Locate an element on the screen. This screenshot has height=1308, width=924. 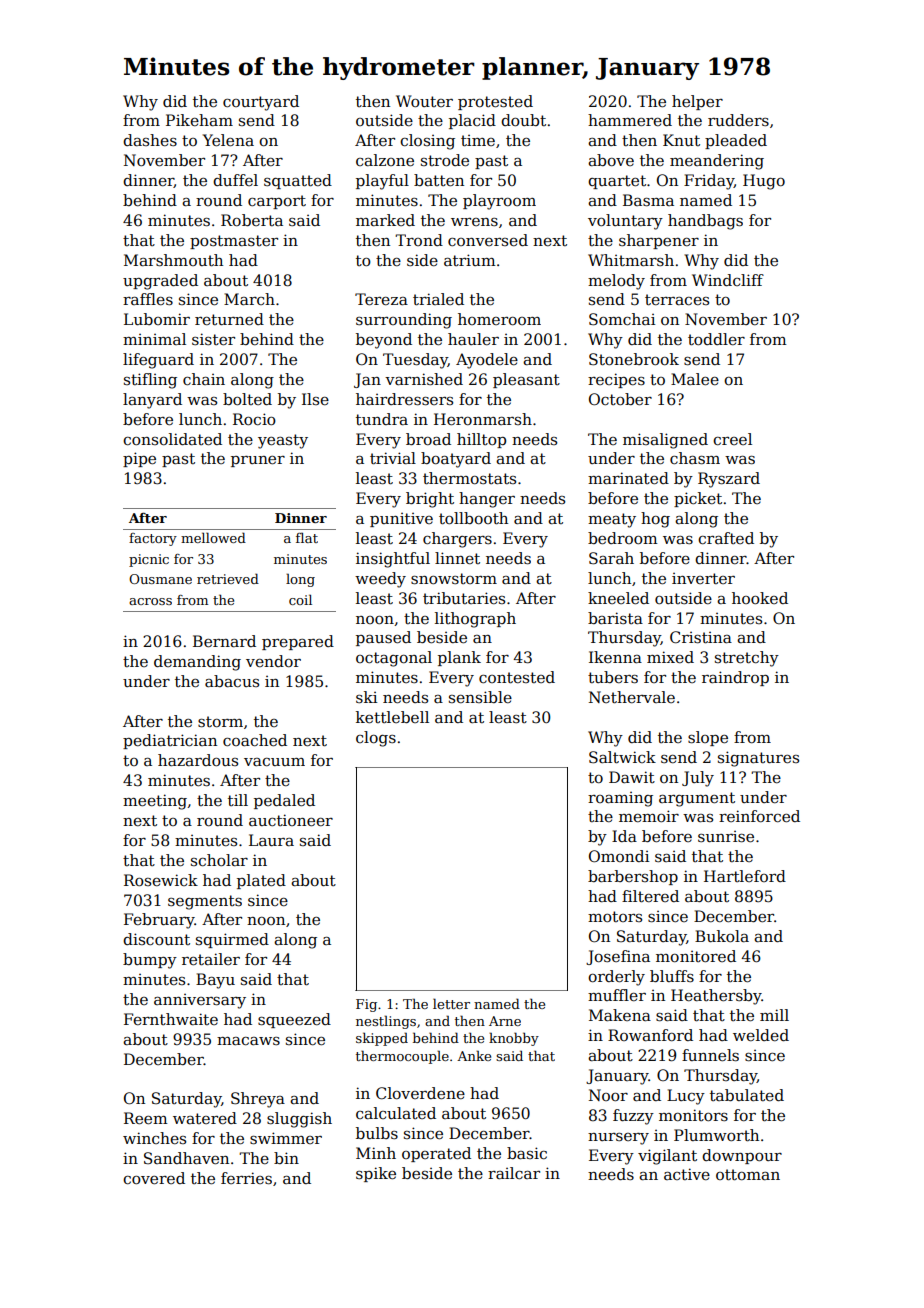
plated is located at coordinates (261, 881).
